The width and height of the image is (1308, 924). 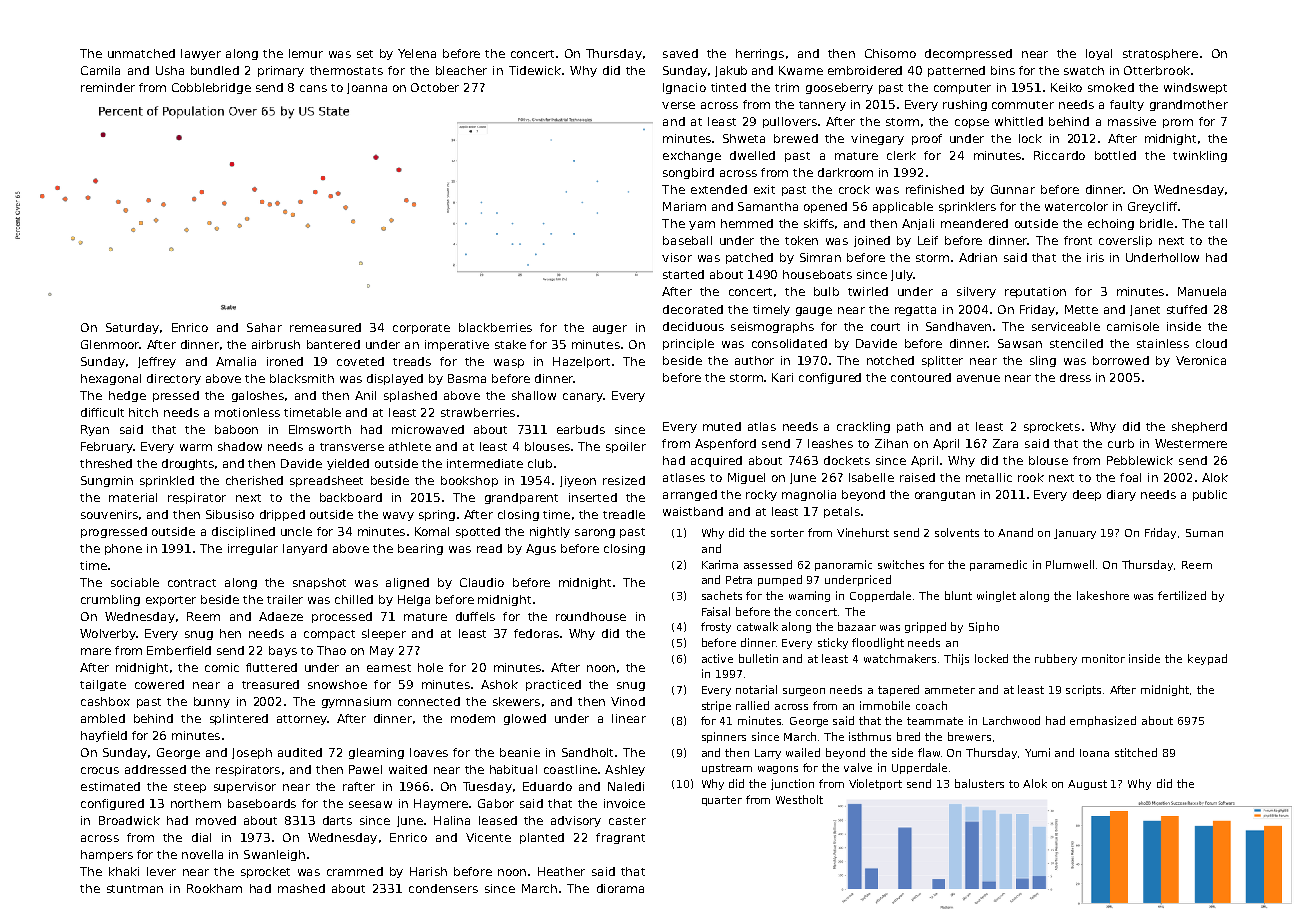 What do you see at coordinates (978, 257) in the image?
I see `Adrian` at bounding box center [978, 257].
